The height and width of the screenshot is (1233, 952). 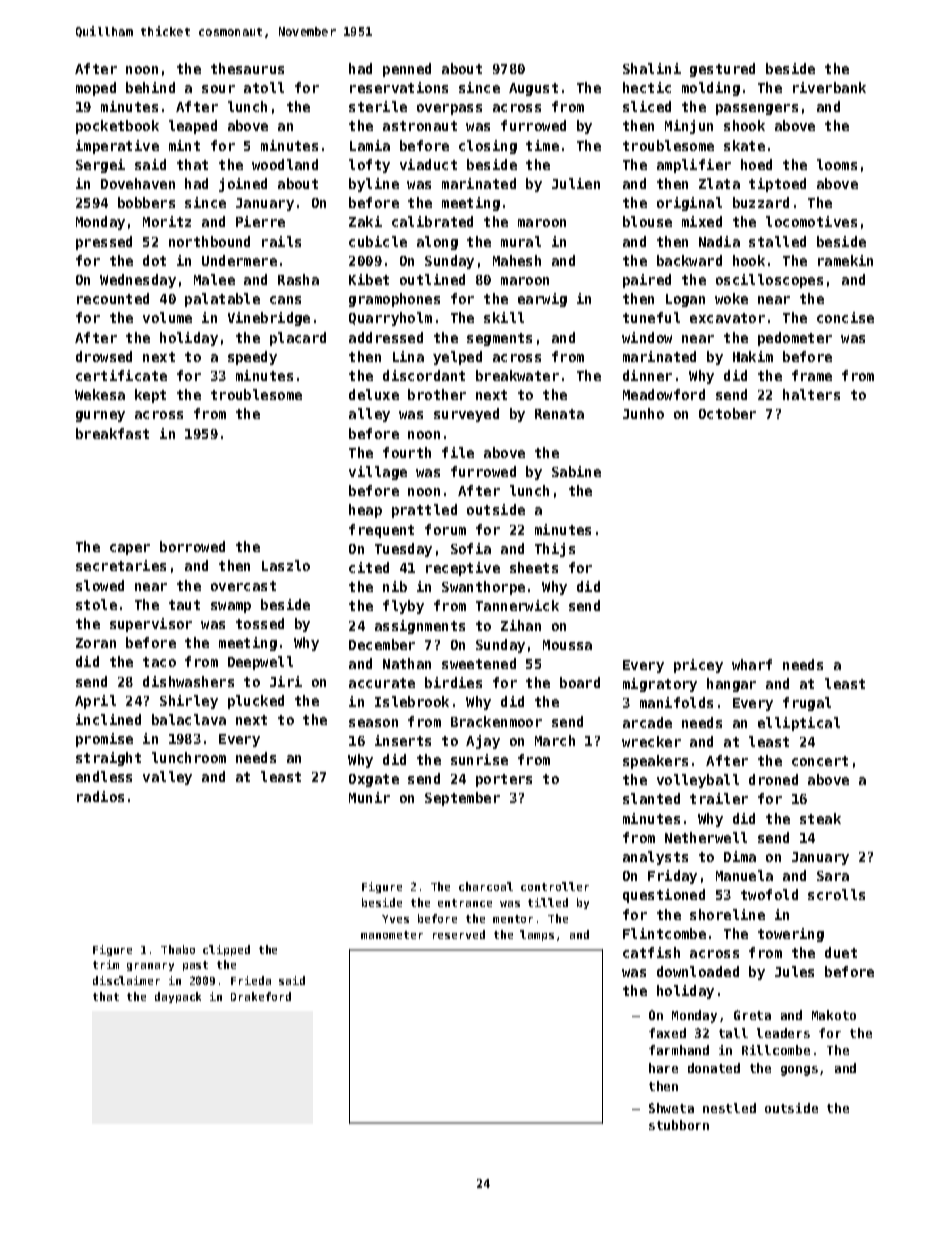 I want to click on earwig, so click(x=542, y=300).
